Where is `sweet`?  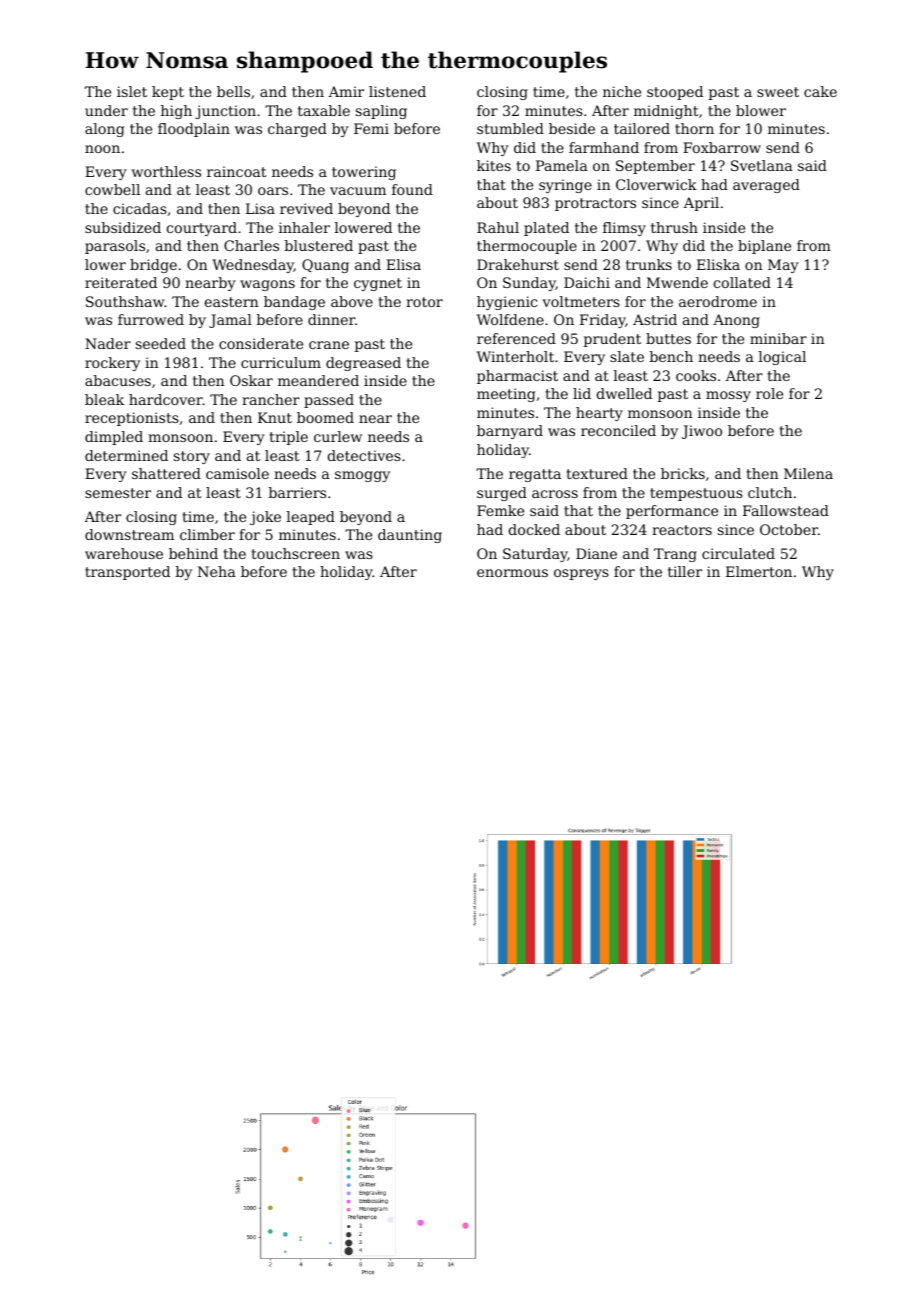 sweet is located at coordinates (778, 92).
